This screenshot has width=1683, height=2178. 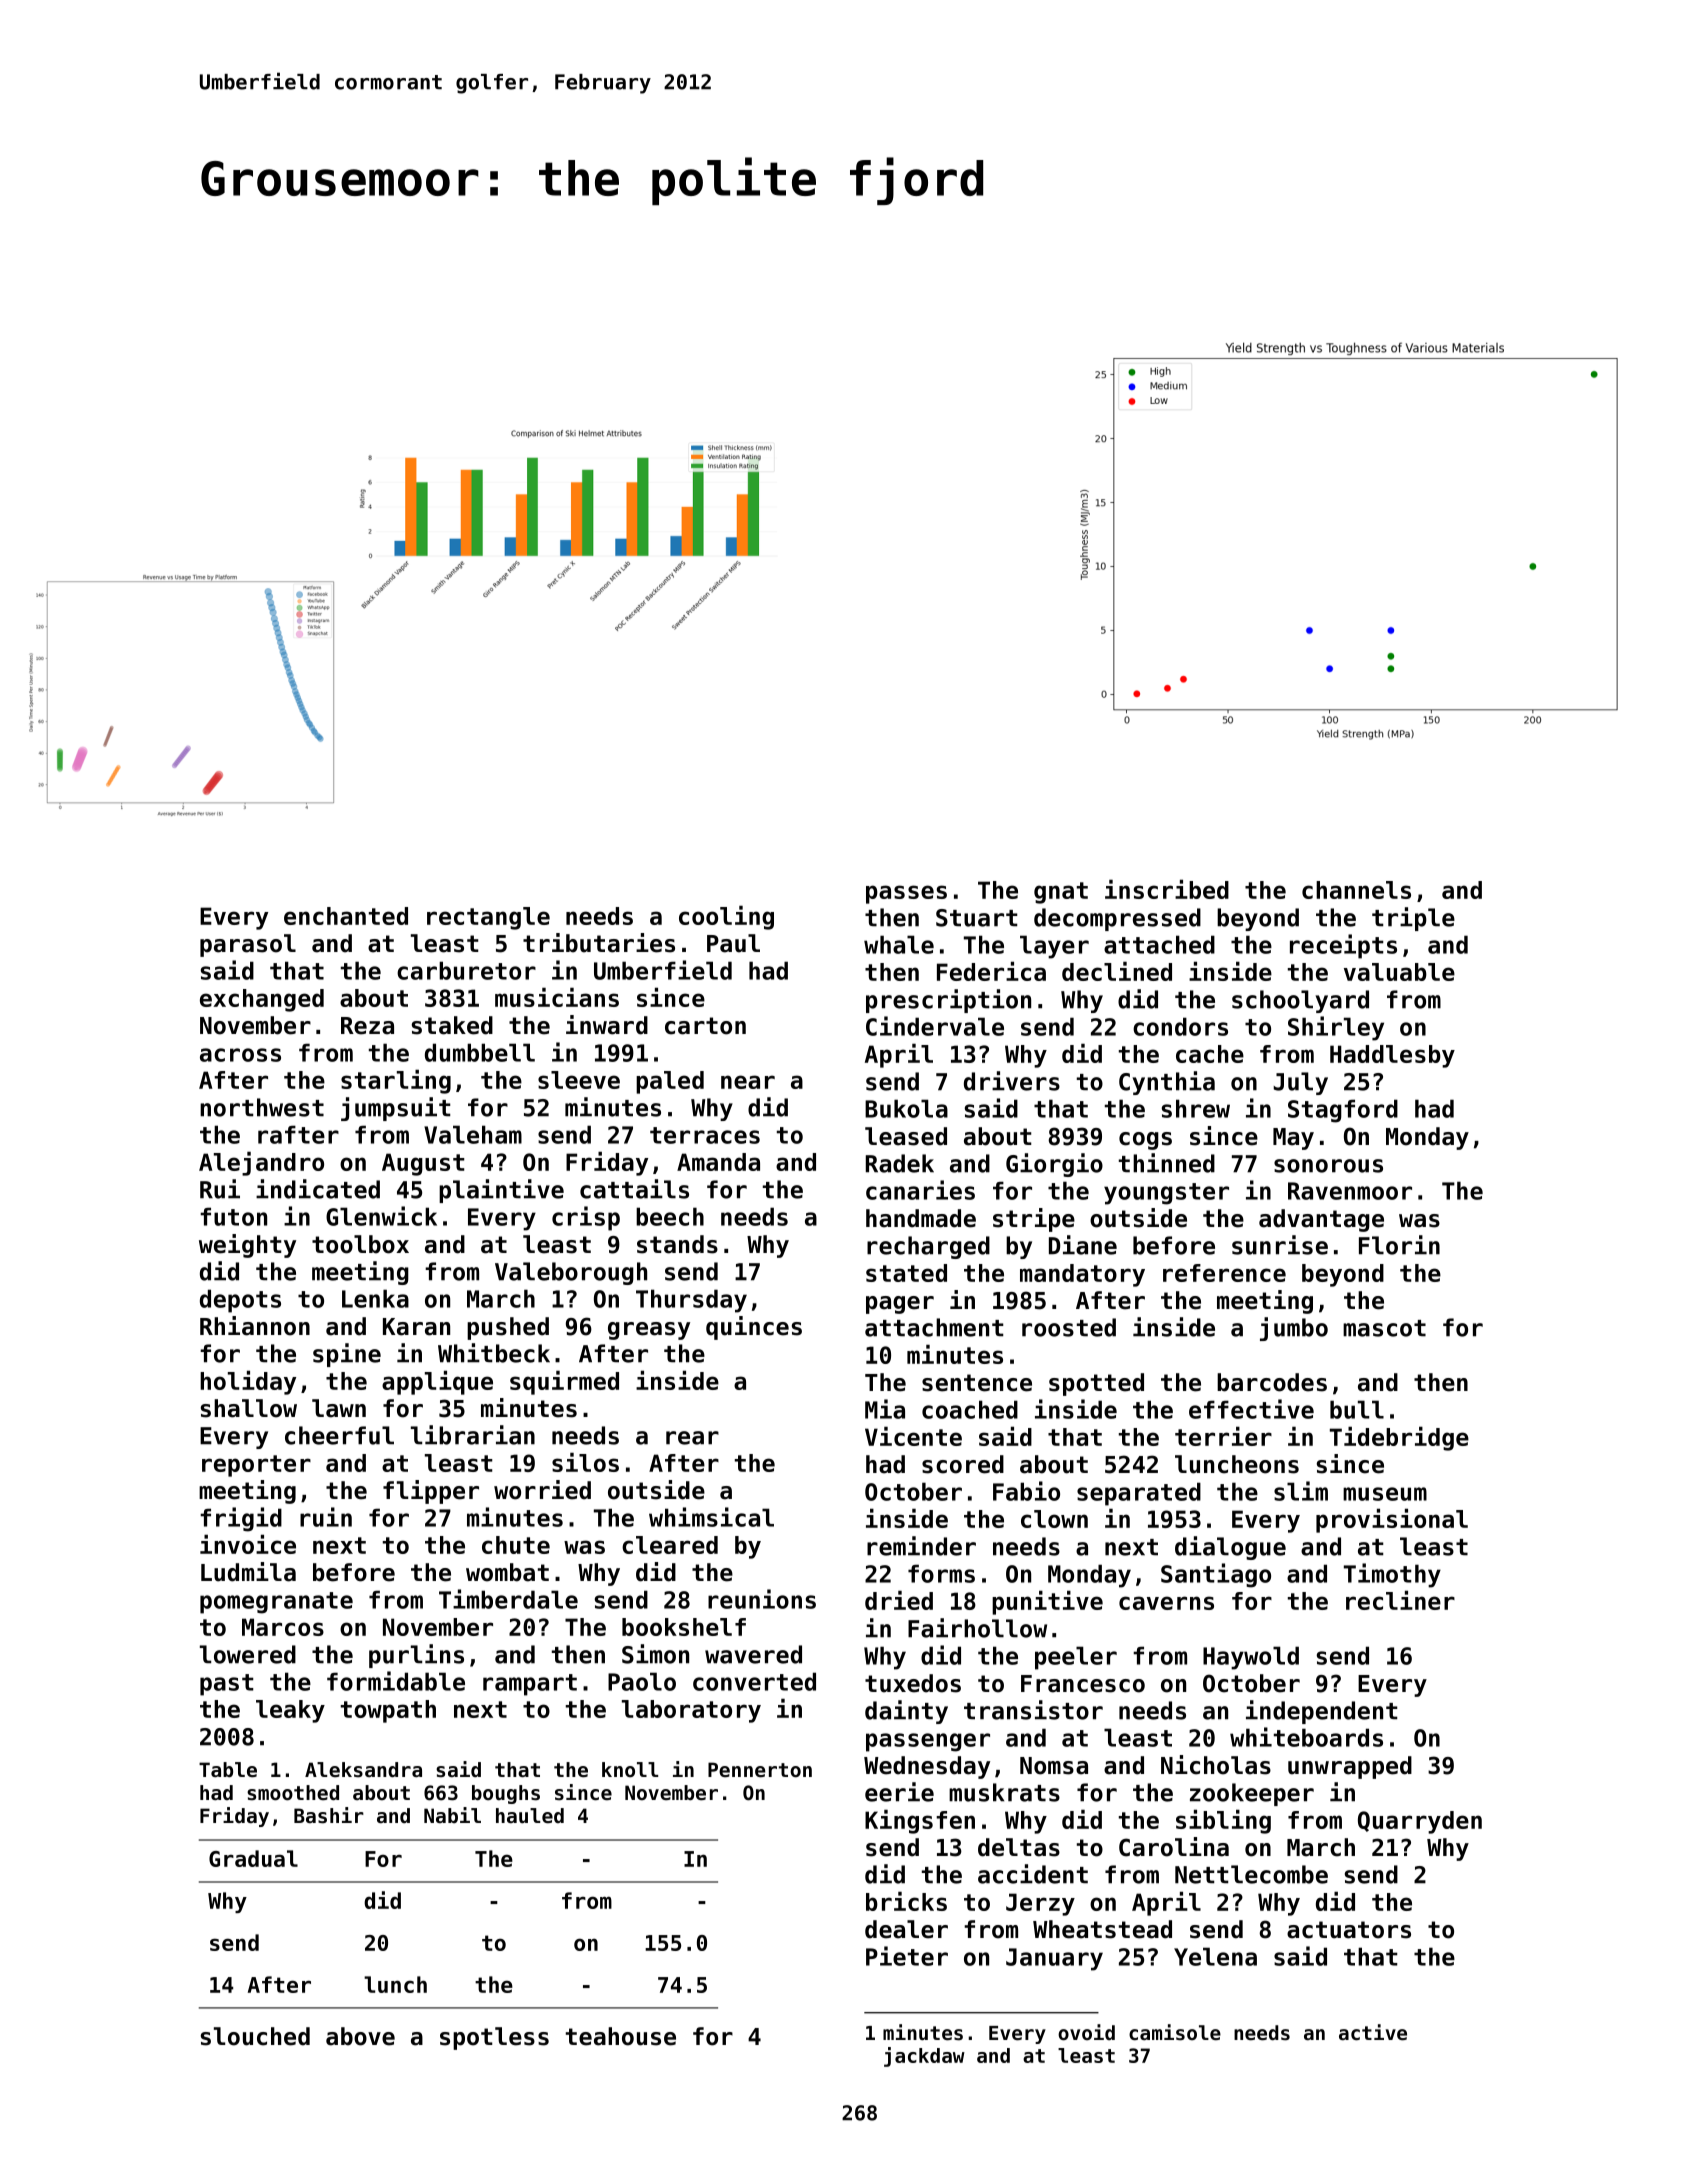 What do you see at coordinates (1399, 972) in the screenshot?
I see `valuable` at bounding box center [1399, 972].
